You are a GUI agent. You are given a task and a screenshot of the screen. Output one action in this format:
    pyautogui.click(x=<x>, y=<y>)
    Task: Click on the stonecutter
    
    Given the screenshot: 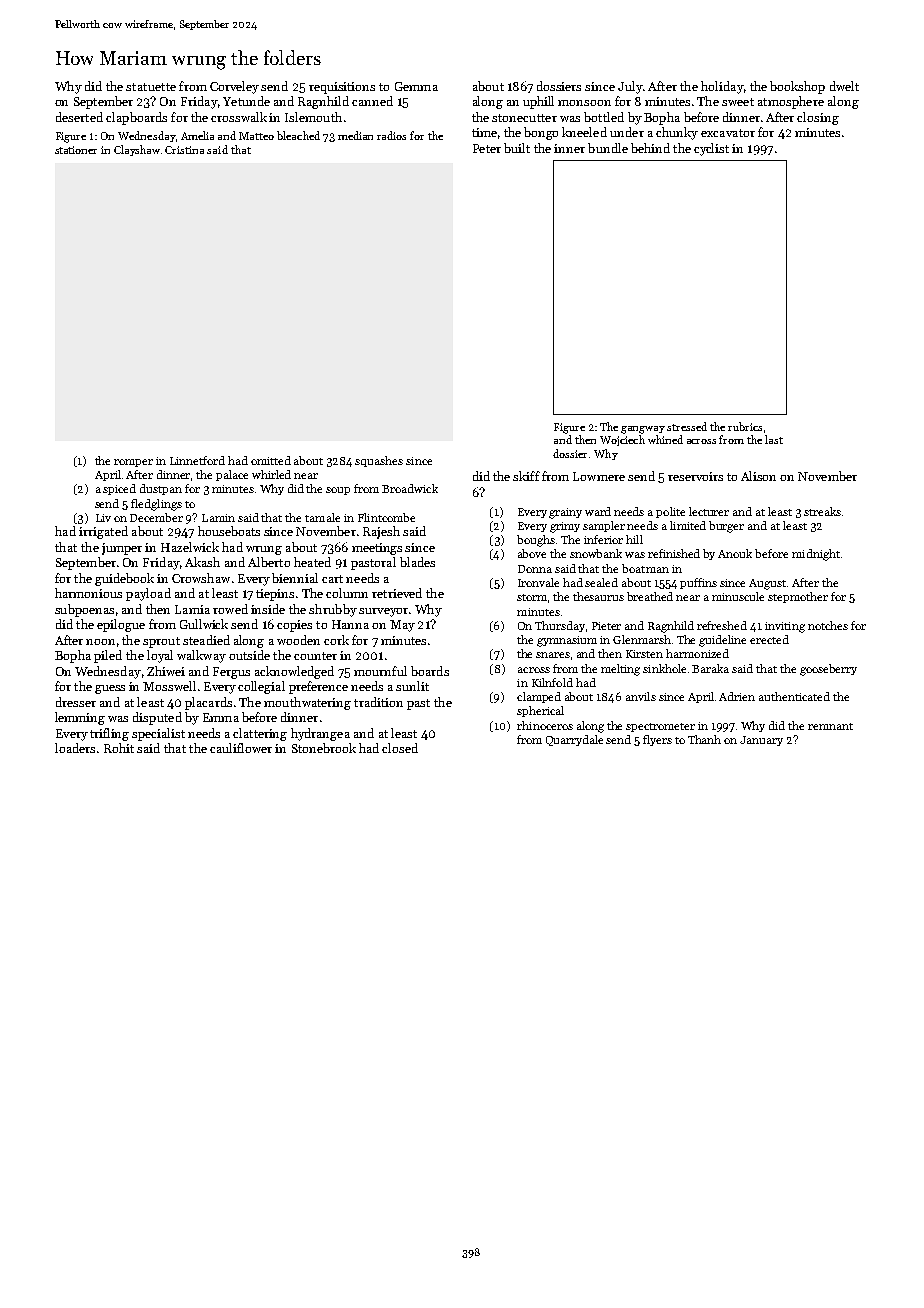 What is the action you would take?
    pyautogui.click(x=524, y=118)
